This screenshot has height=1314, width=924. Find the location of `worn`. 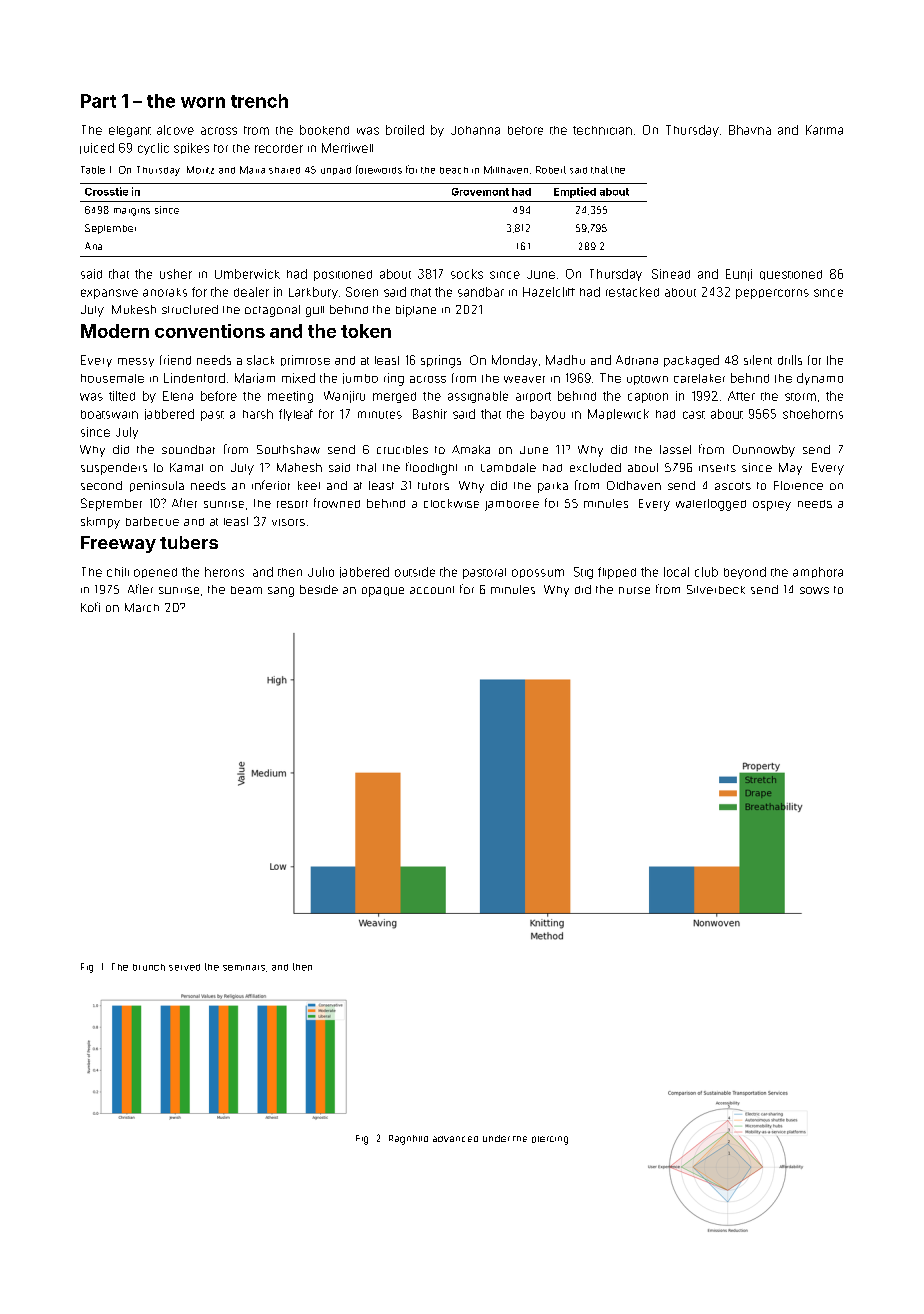

worn is located at coordinates (203, 102).
